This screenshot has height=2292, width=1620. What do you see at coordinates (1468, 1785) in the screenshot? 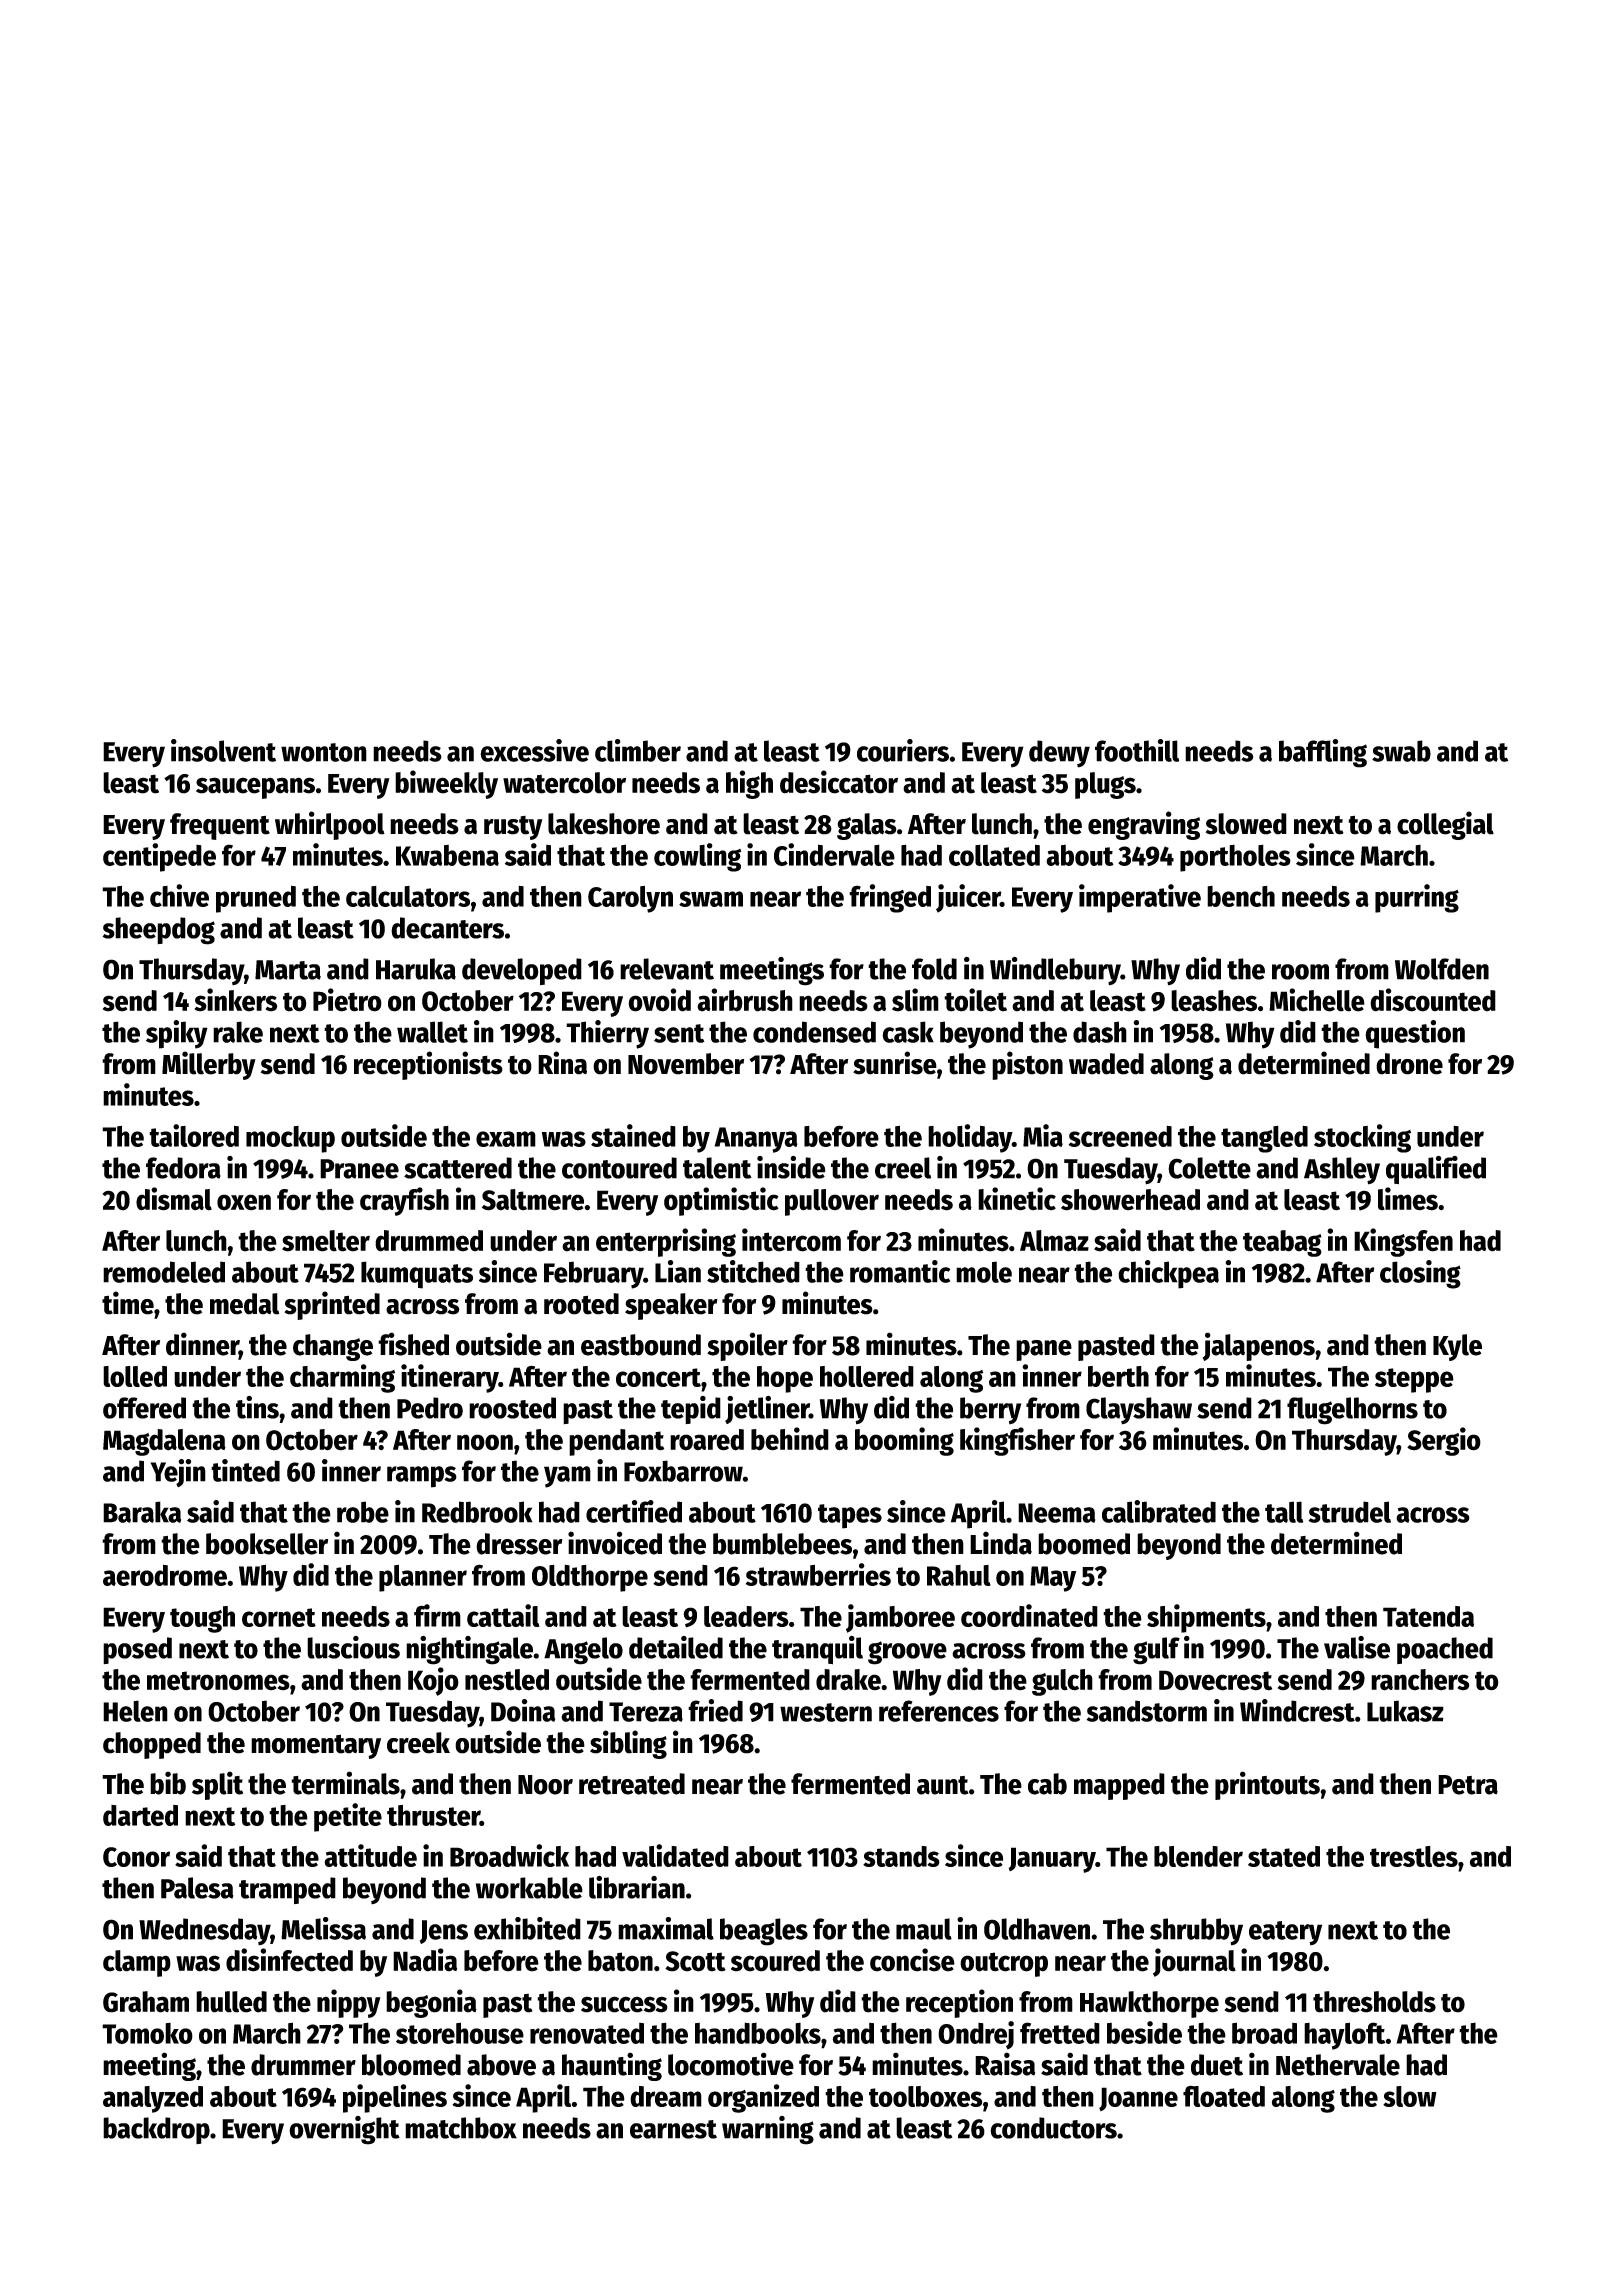
I see `Petra` at bounding box center [1468, 1785].
